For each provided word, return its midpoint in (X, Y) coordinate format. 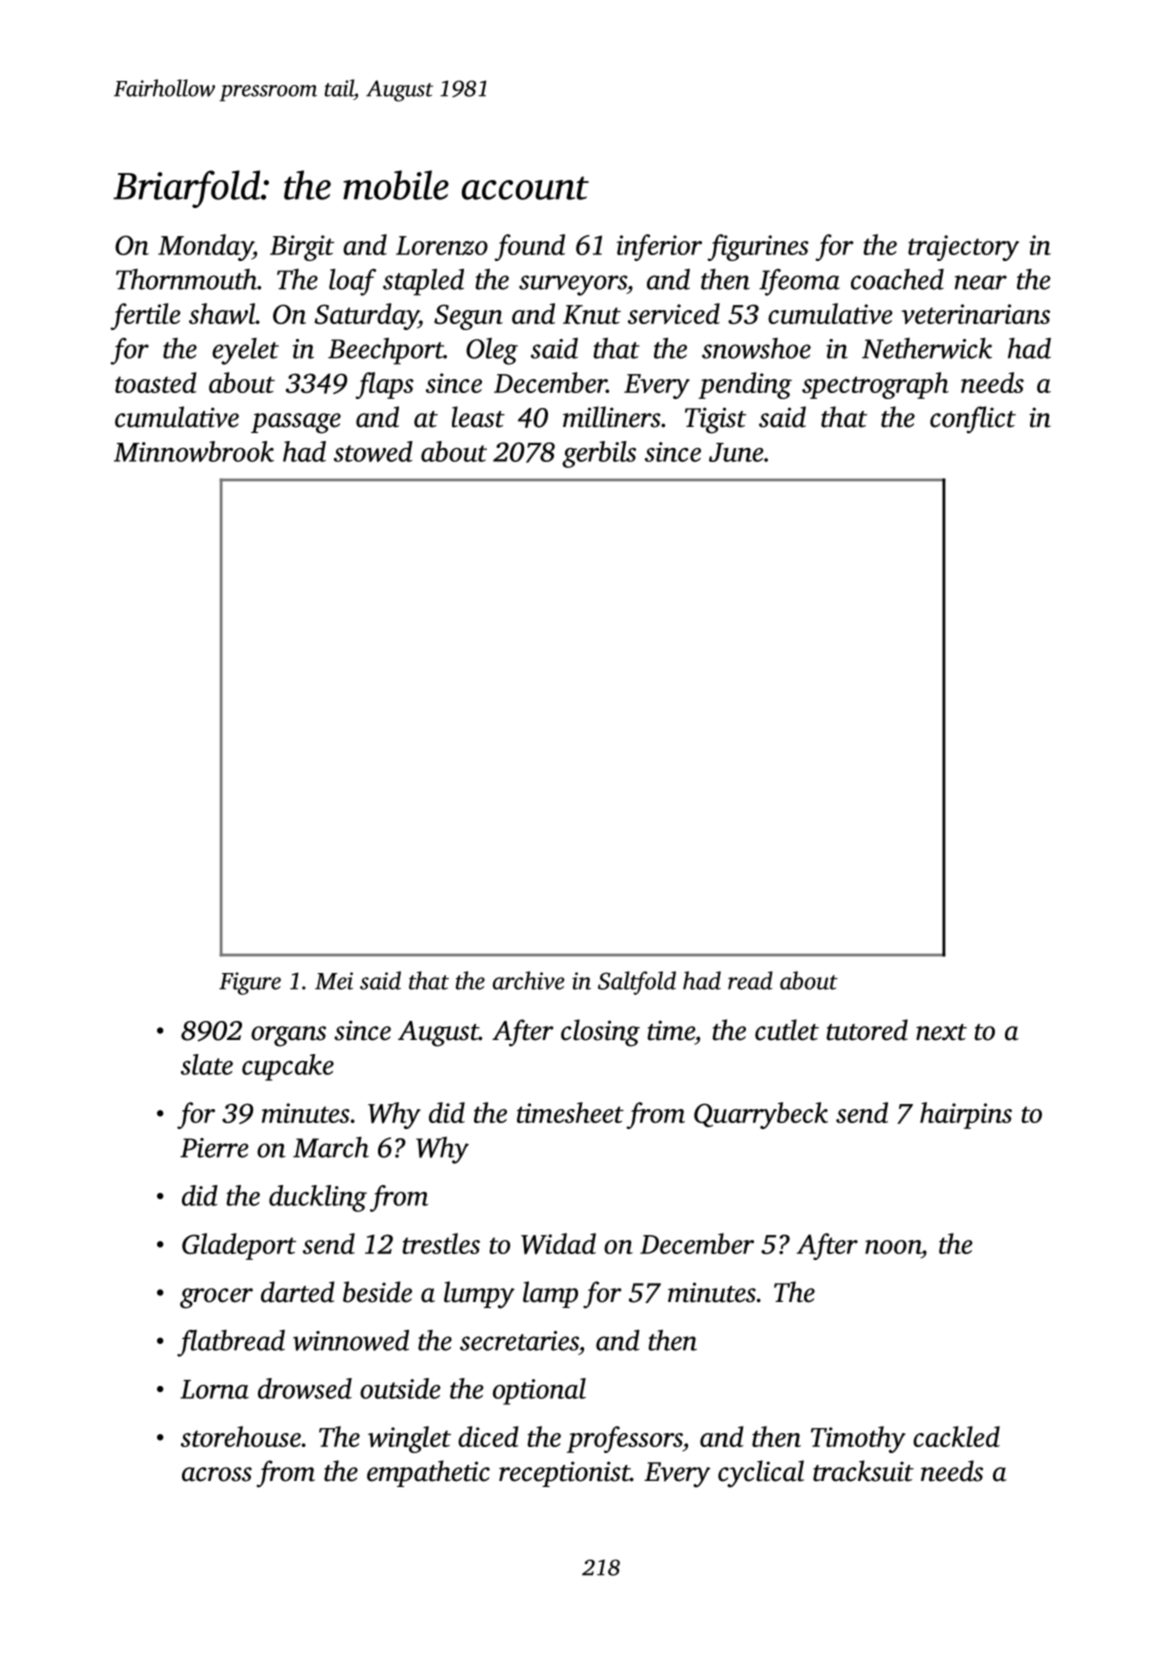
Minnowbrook (194, 451)
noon (893, 1247)
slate (207, 1064)
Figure (250, 983)
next (941, 1032)
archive (529, 980)
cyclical (761, 1474)
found (529, 247)
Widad (558, 1243)
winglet (409, 1439)
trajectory (963, 248)
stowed (373, 451)
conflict (973, 420)
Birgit (302, 248)
